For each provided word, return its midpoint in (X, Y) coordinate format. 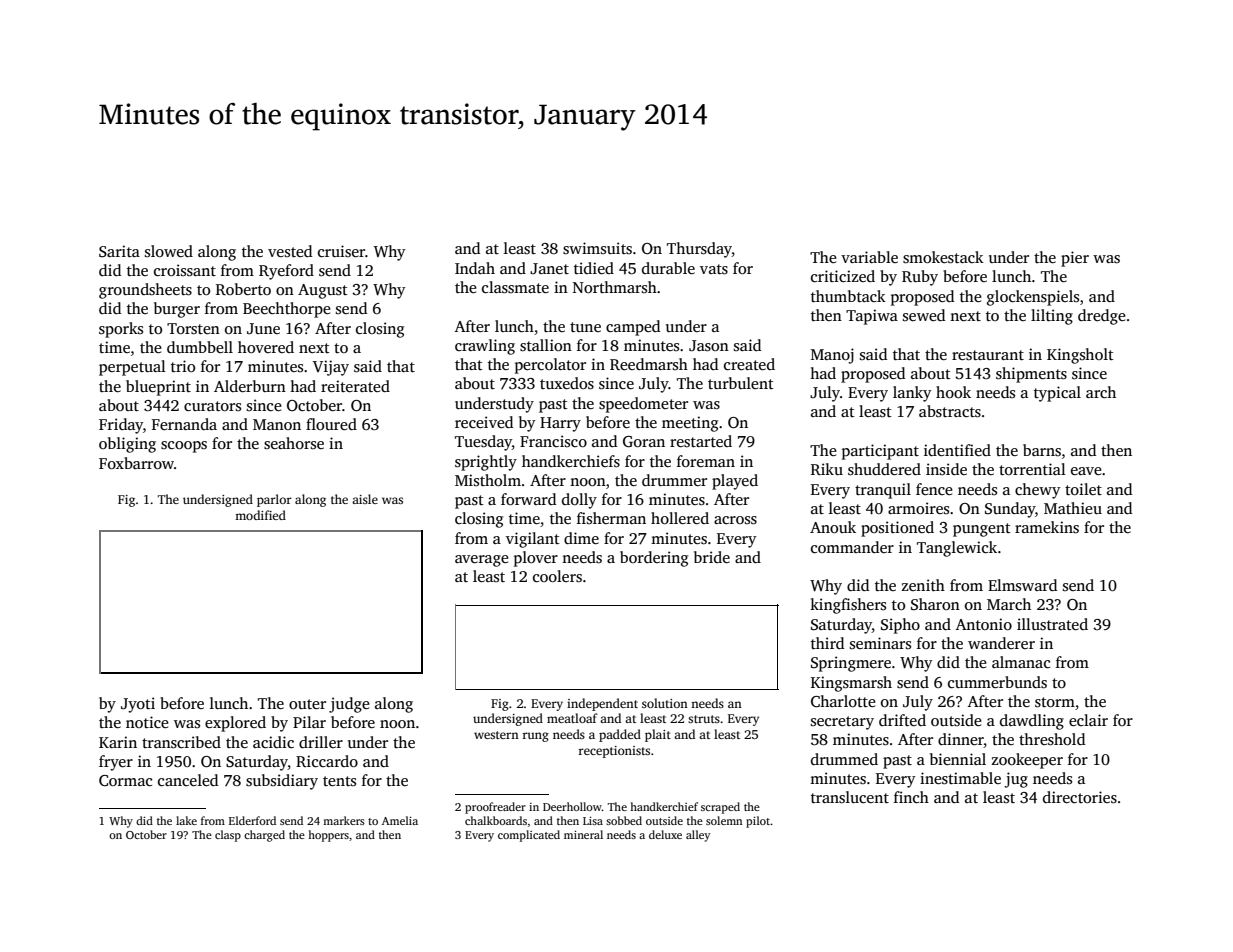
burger (177, 310)
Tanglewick (957, 549)
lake (186, 820)
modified (260, 515)
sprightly (486, 463)
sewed (924, 315)
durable (668, 268)
